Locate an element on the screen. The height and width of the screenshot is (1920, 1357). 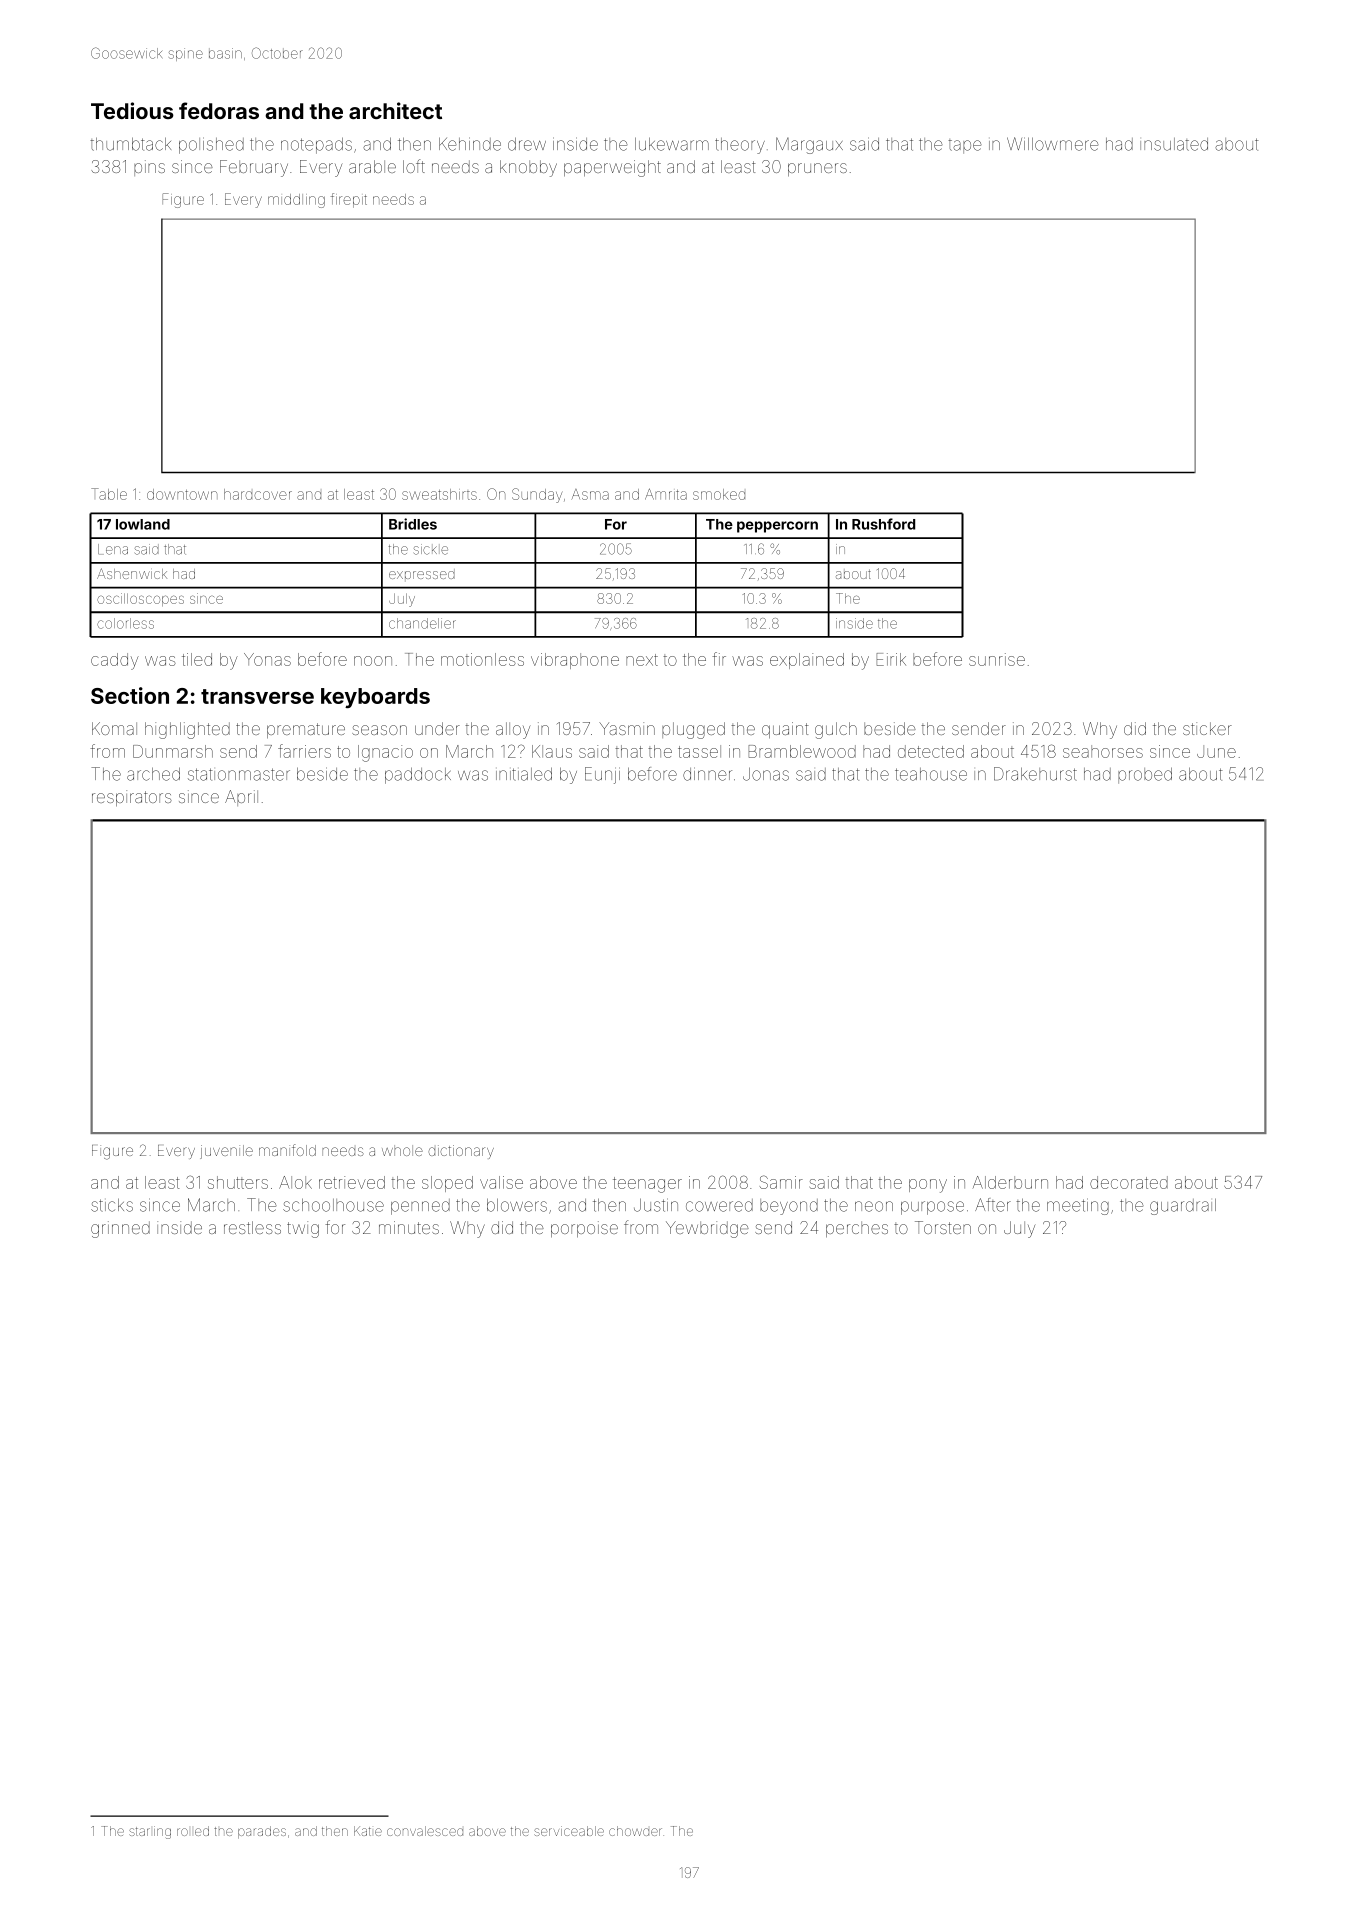
Willowmere is located at coordinates (1053, 144).
